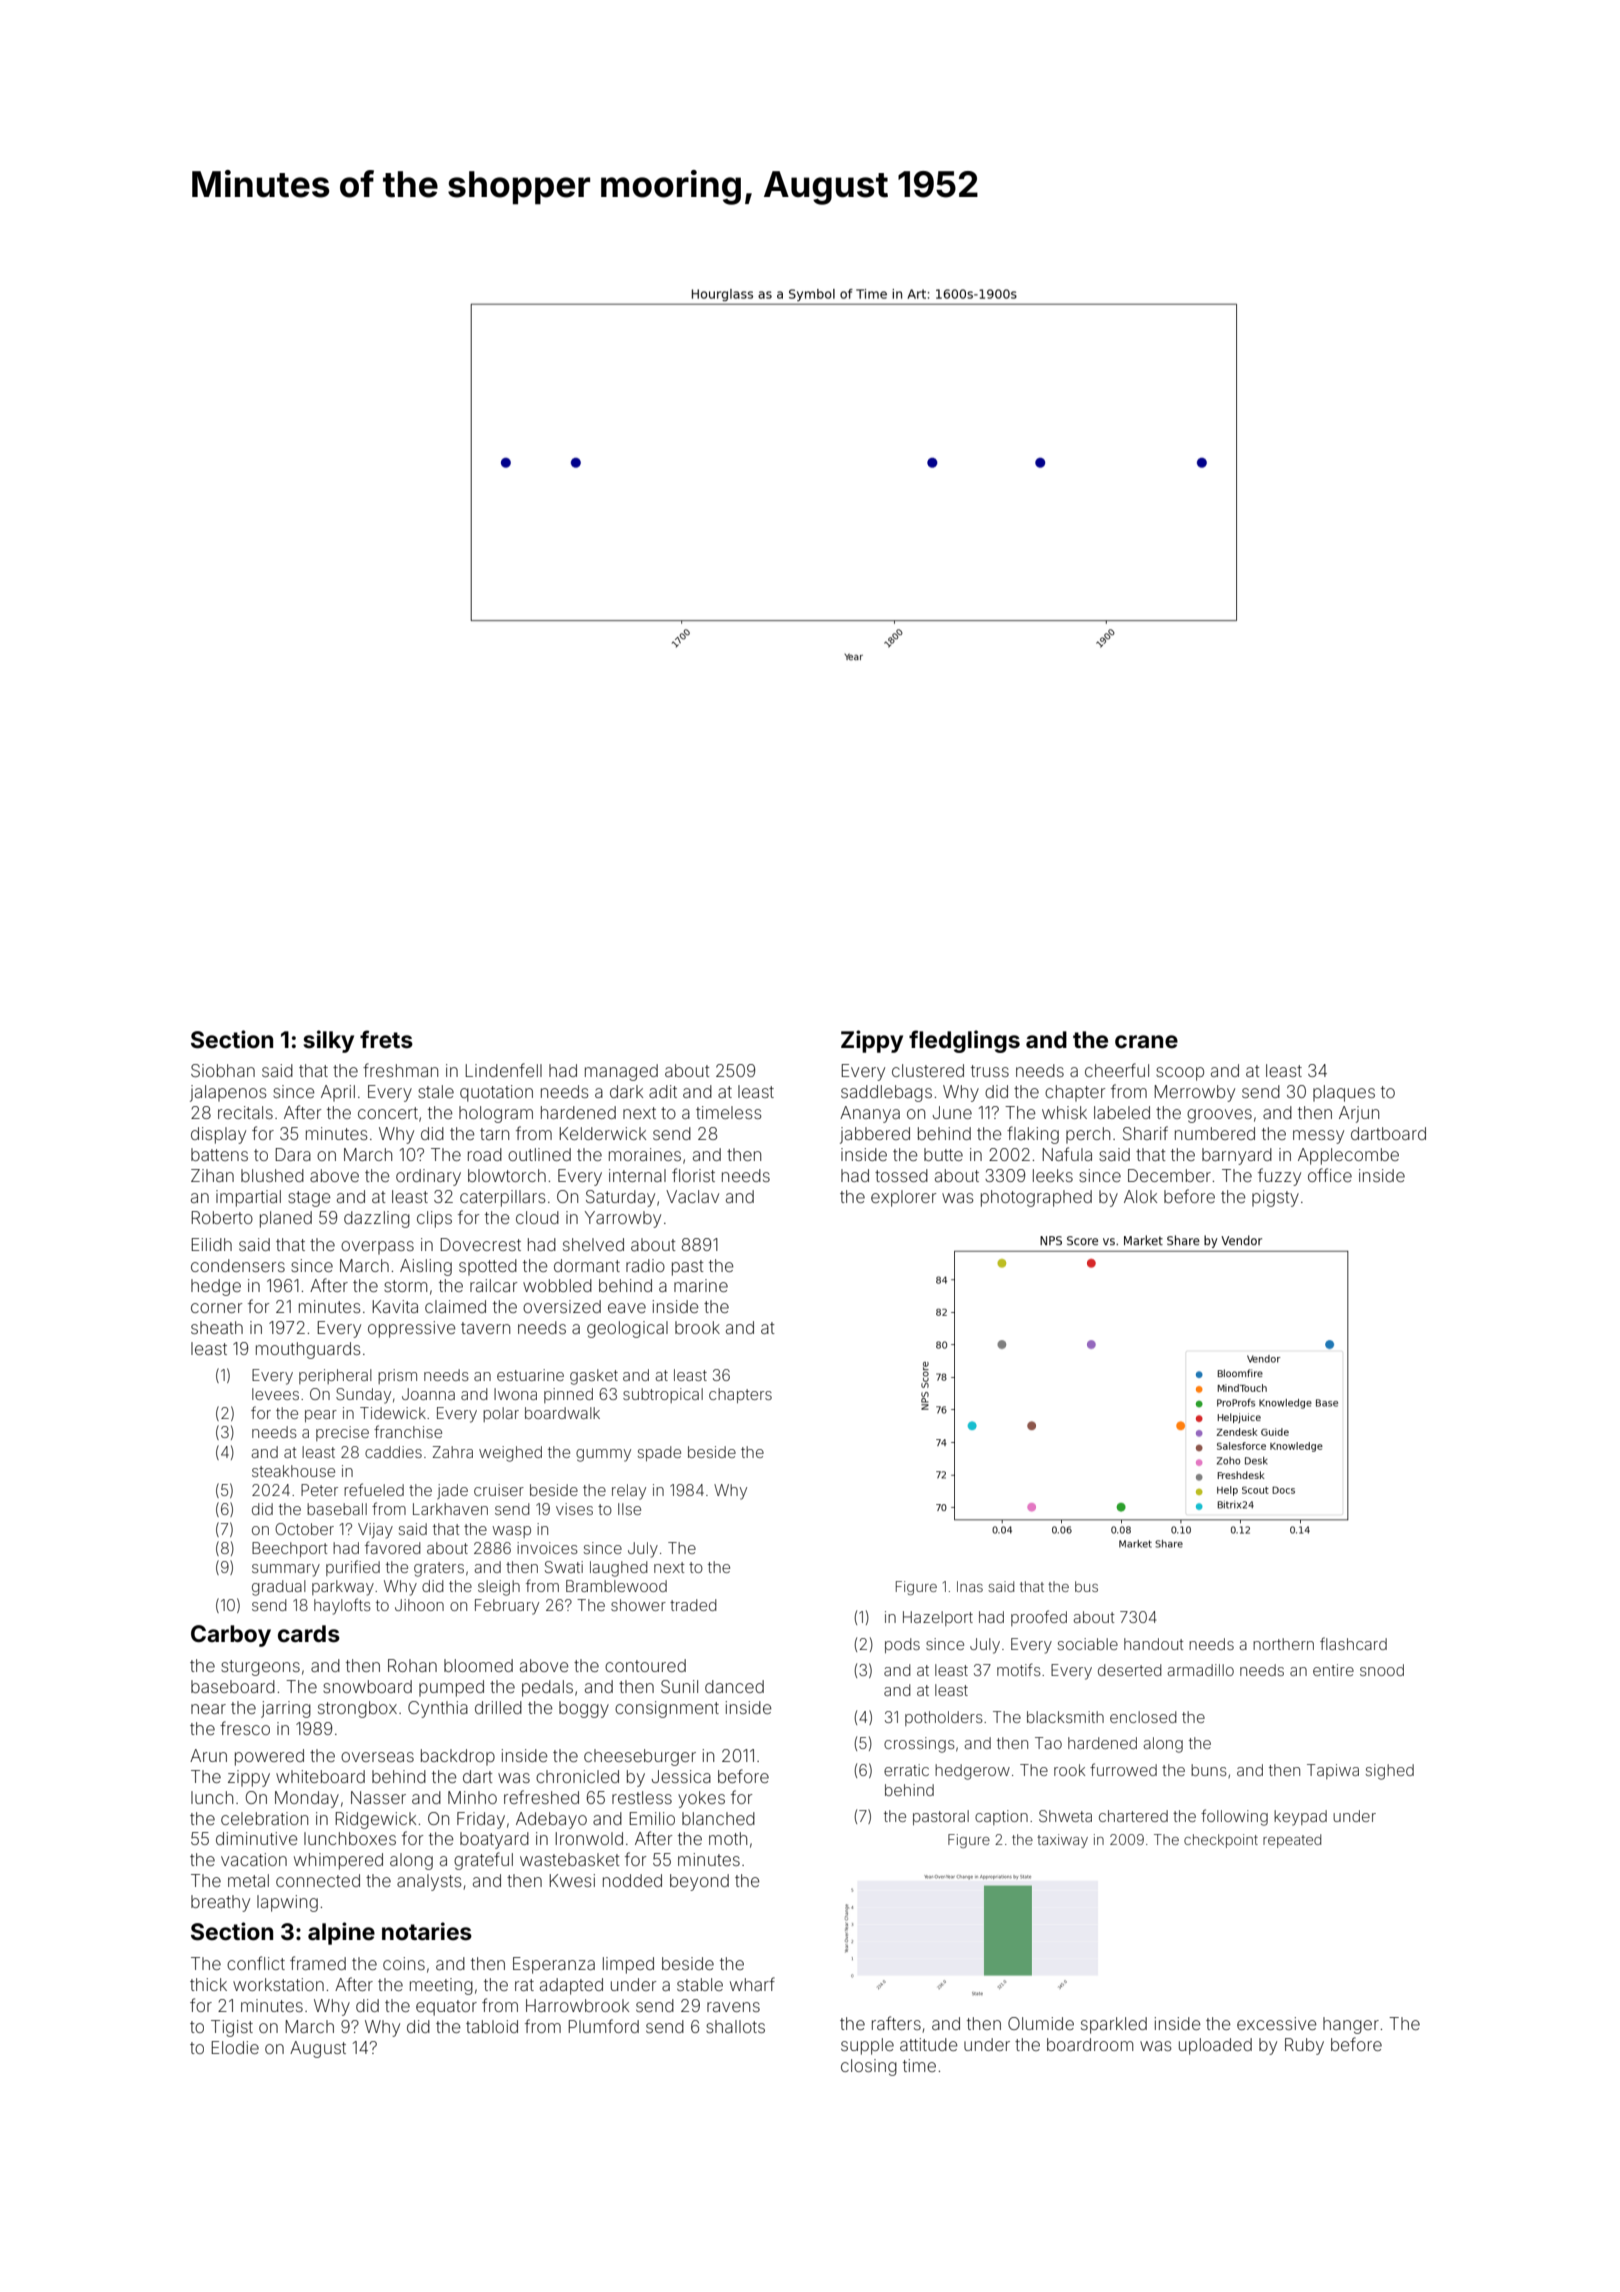 The image size is (1620, 2292). What do you see at coordinates (652, 1818) in the page?
I see `Emilio` at bounding box center [652, 1818].
